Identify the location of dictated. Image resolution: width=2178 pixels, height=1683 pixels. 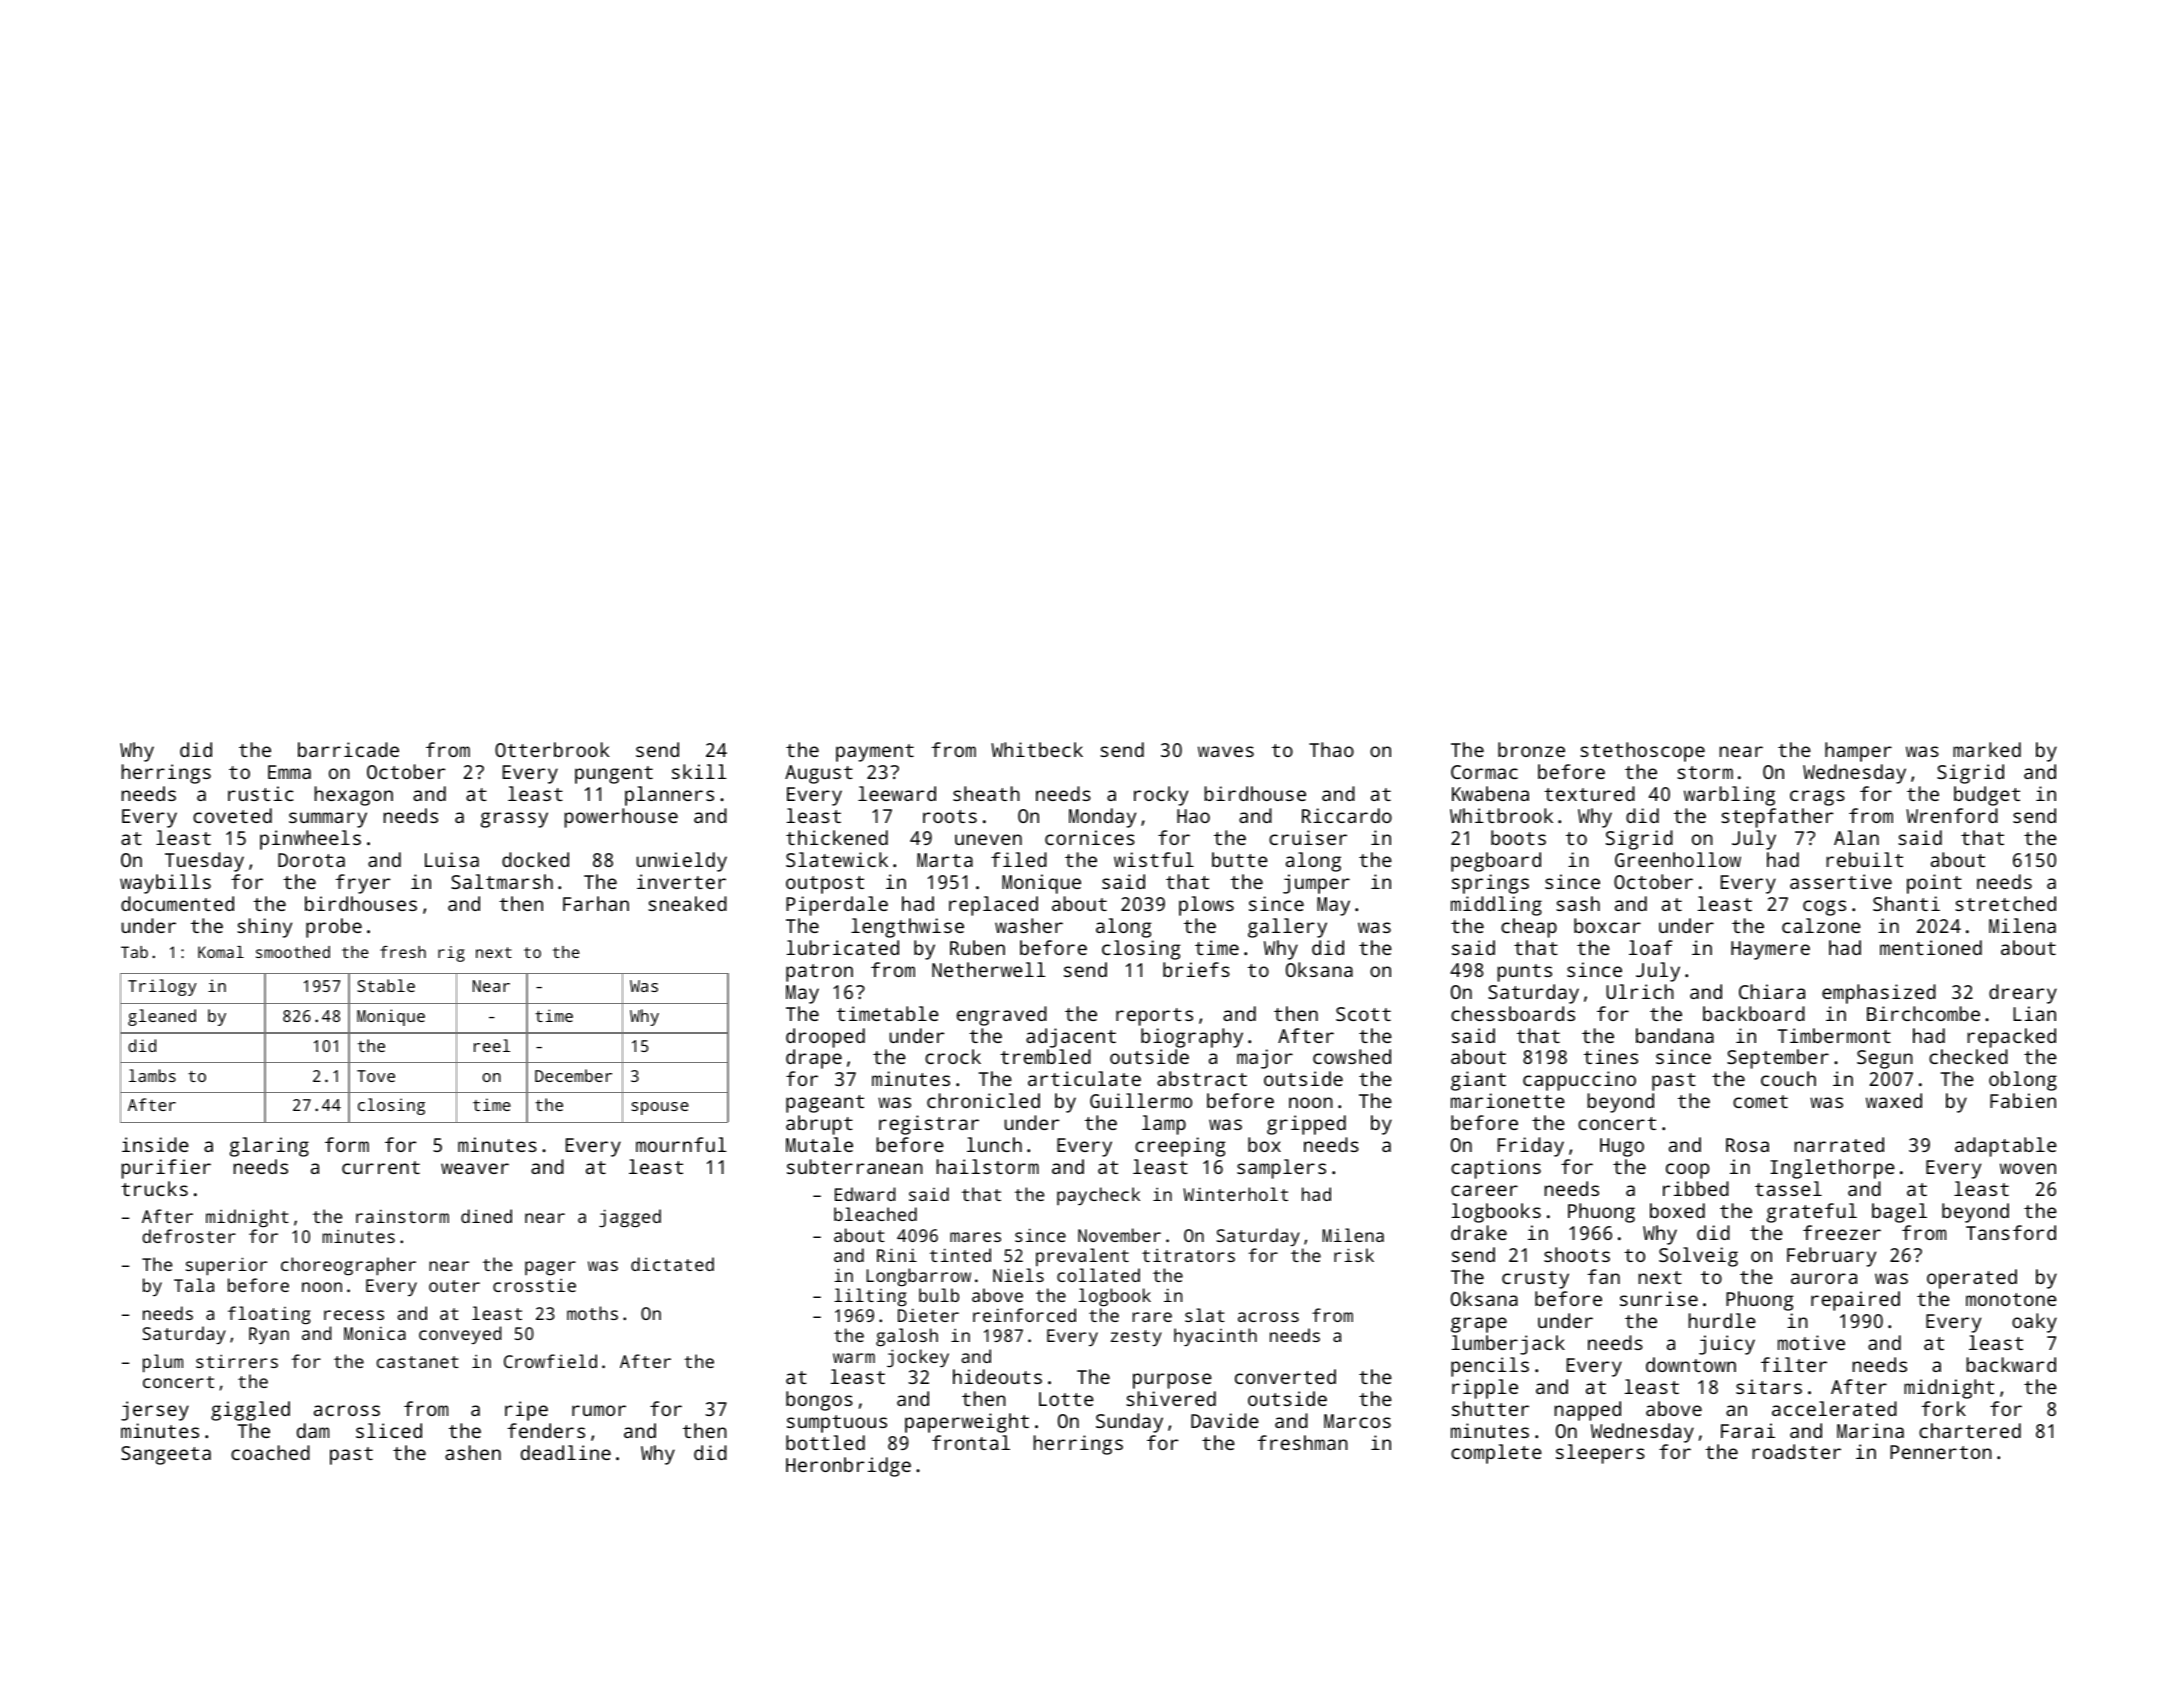
(672, 1264).
